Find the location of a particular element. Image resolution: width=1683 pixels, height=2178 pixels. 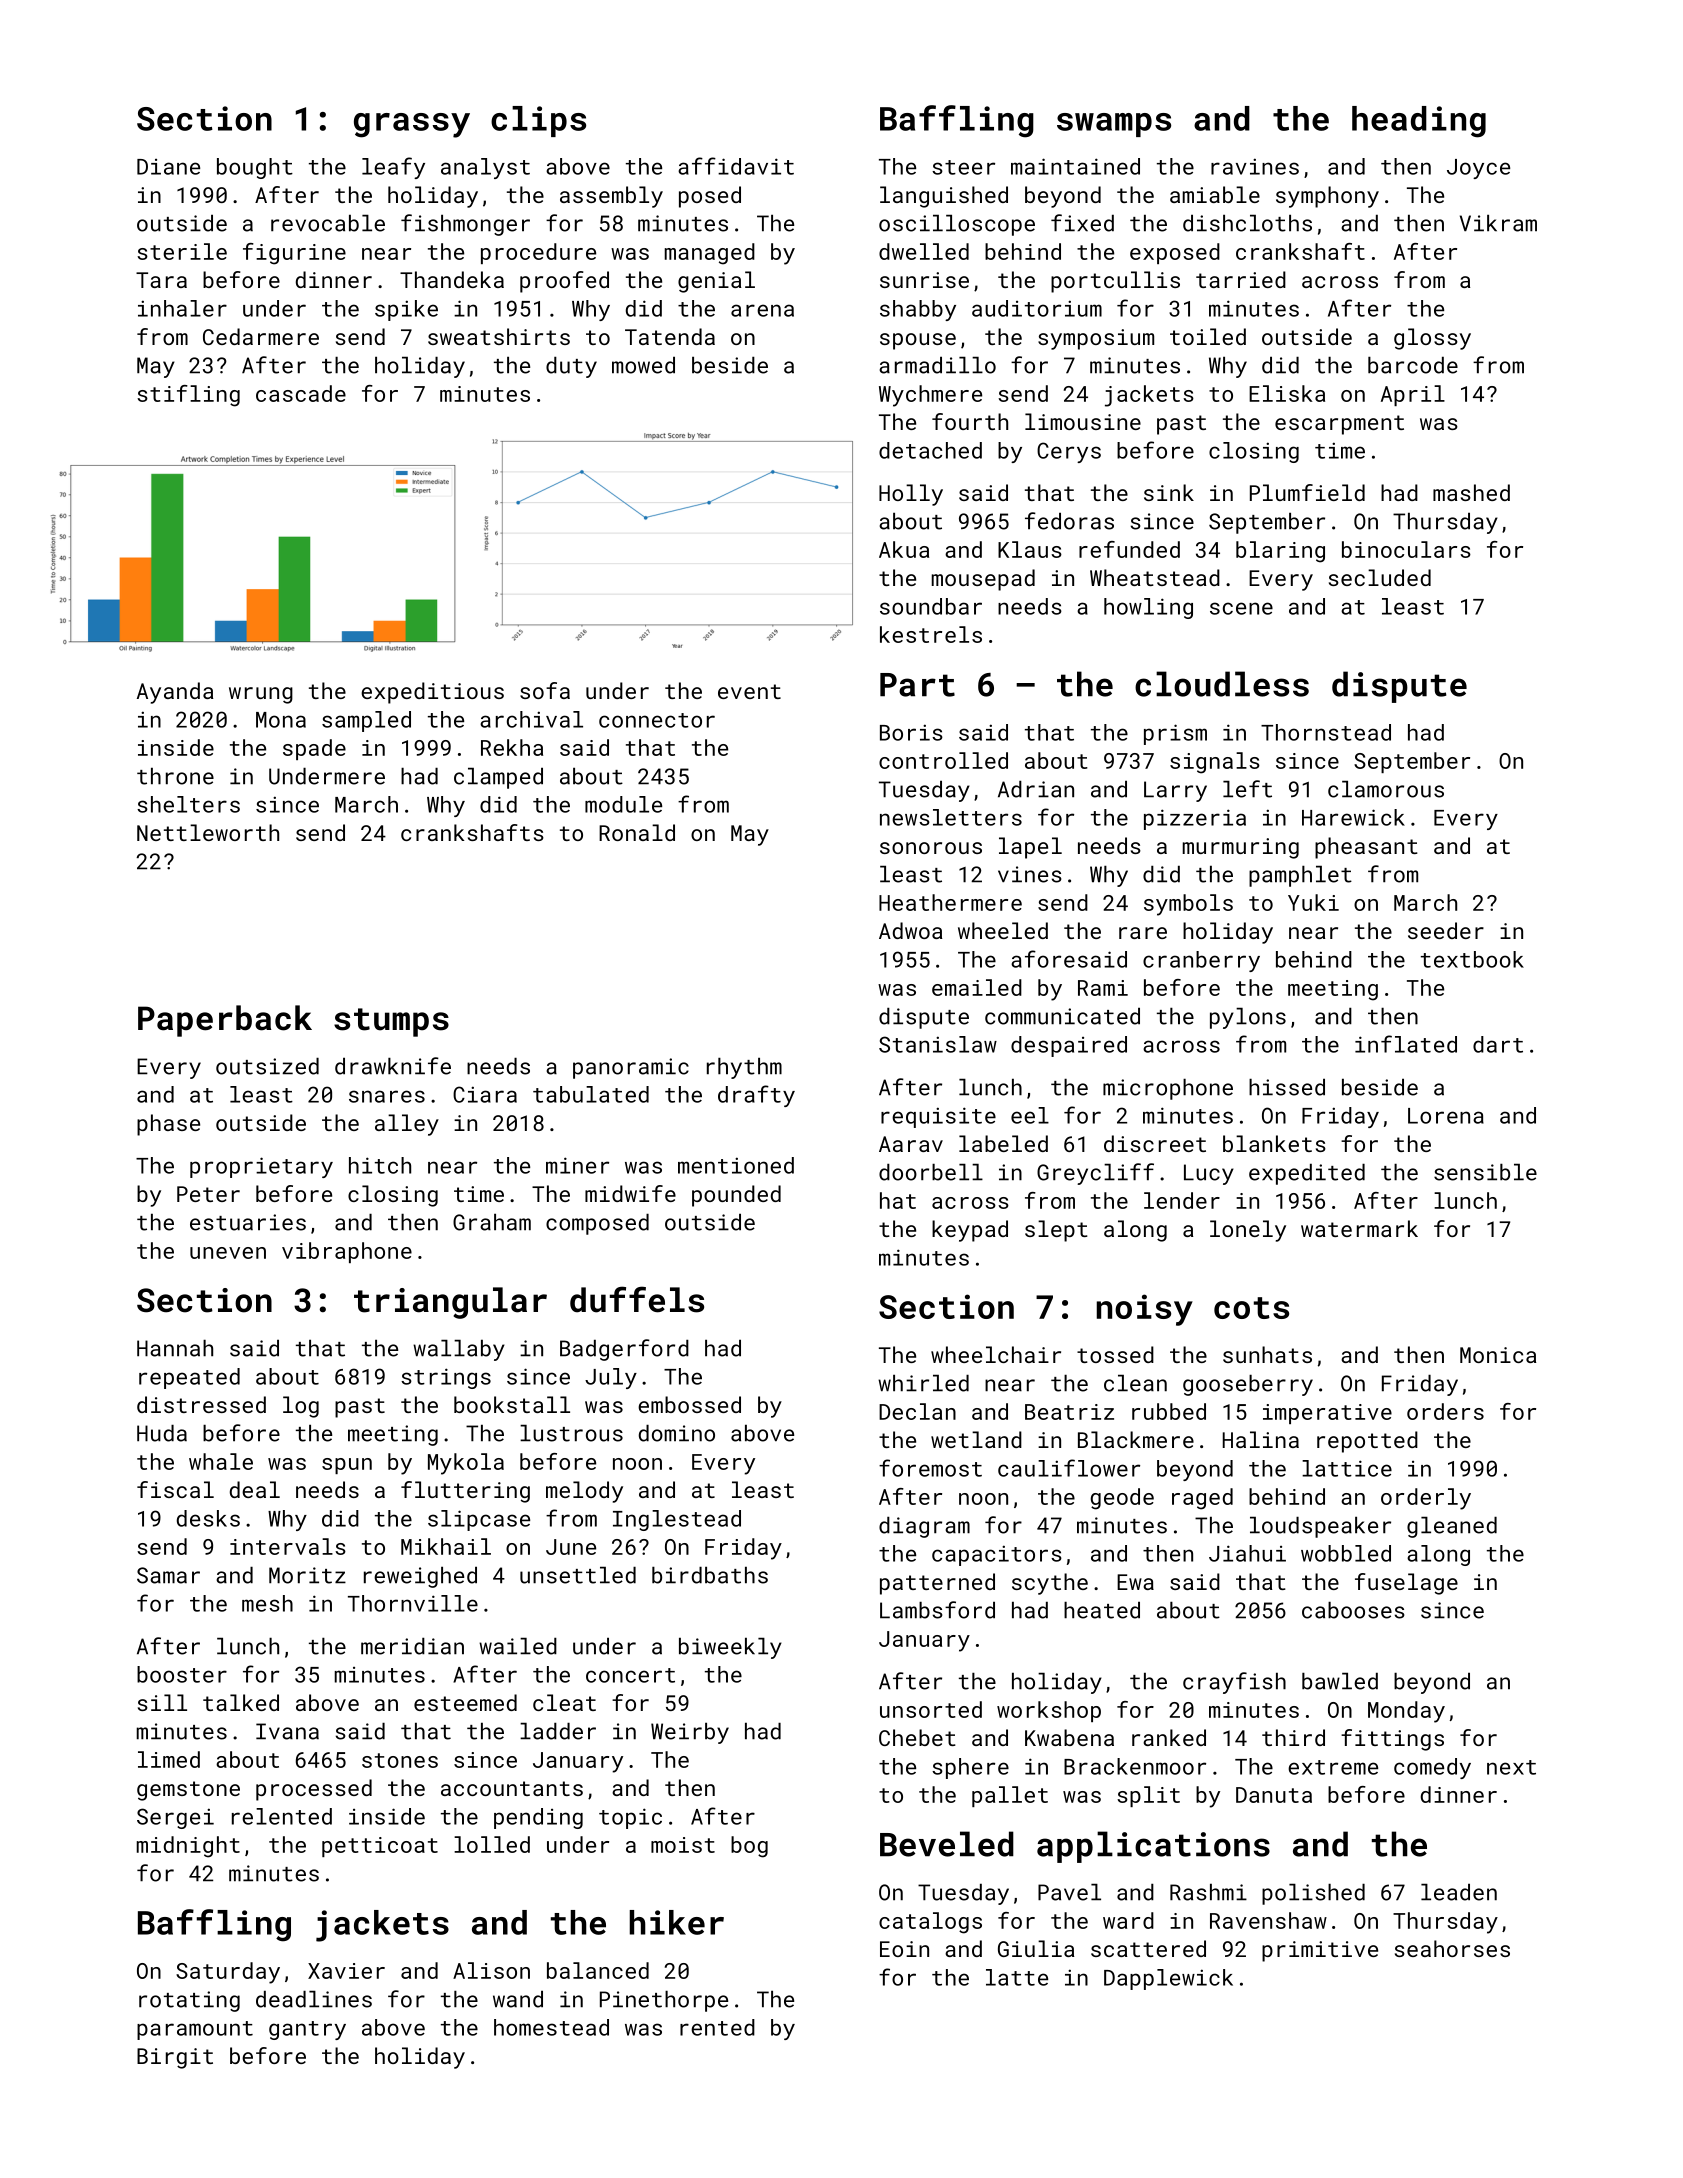

heading is located at coordinates (1419, 122).
